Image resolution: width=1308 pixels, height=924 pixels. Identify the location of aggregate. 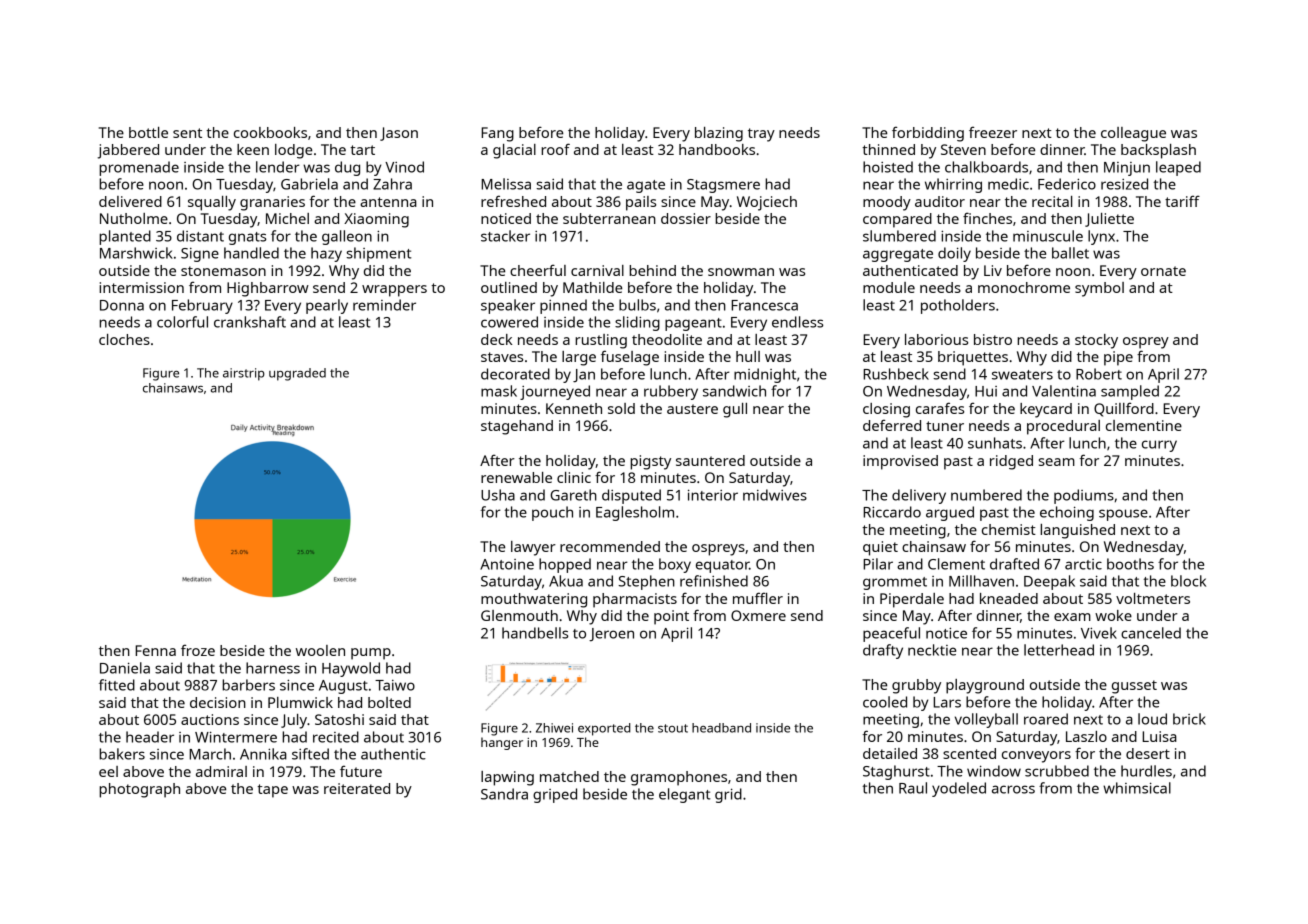
(898, 255).
